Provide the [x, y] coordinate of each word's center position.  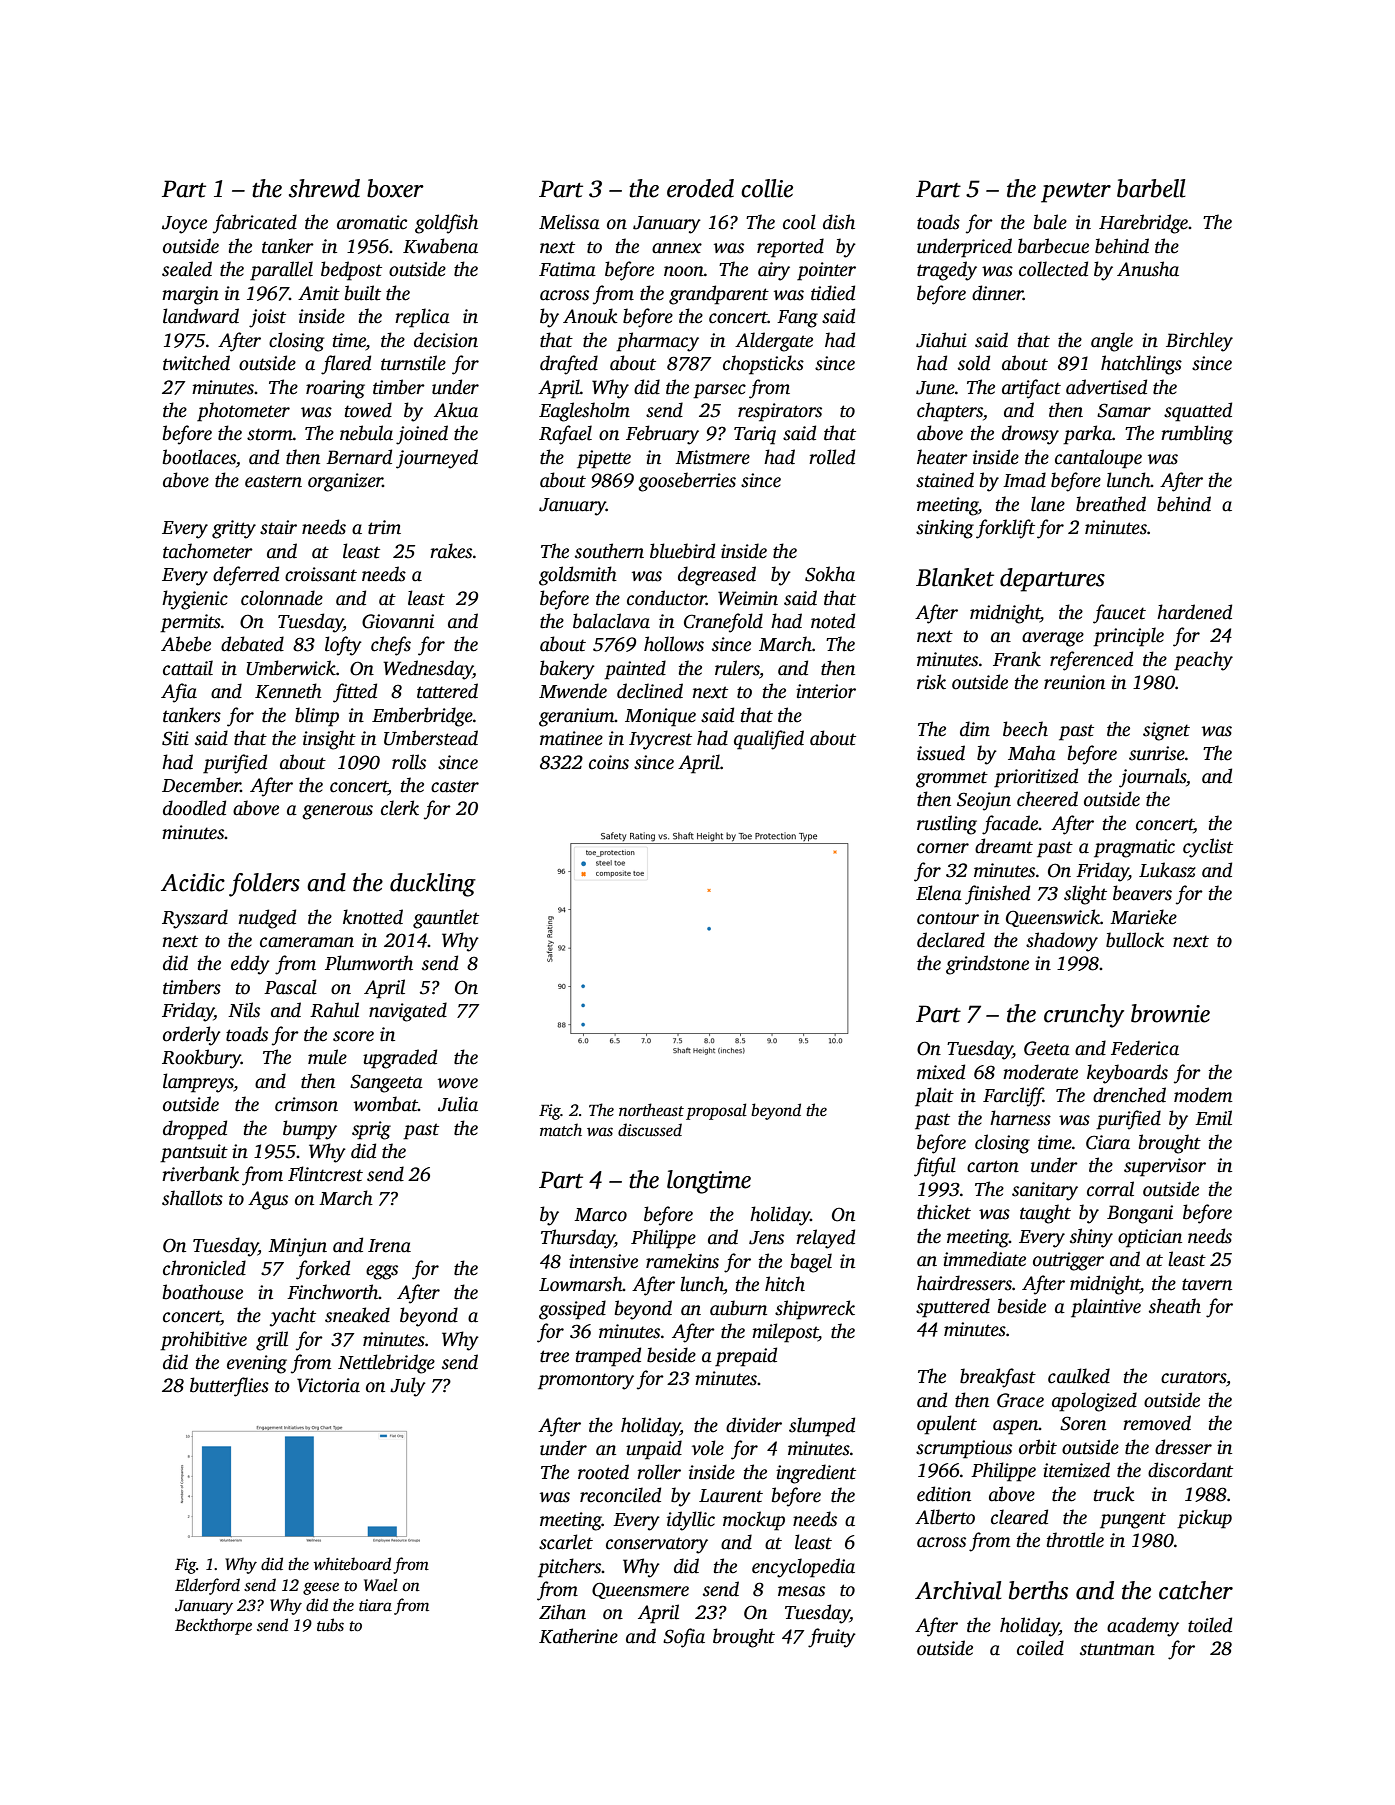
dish [839, 222]
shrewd [324, 188]
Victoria [328, 1385]
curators [1193, 1377]
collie [767, 188]
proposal [716, 1111]
